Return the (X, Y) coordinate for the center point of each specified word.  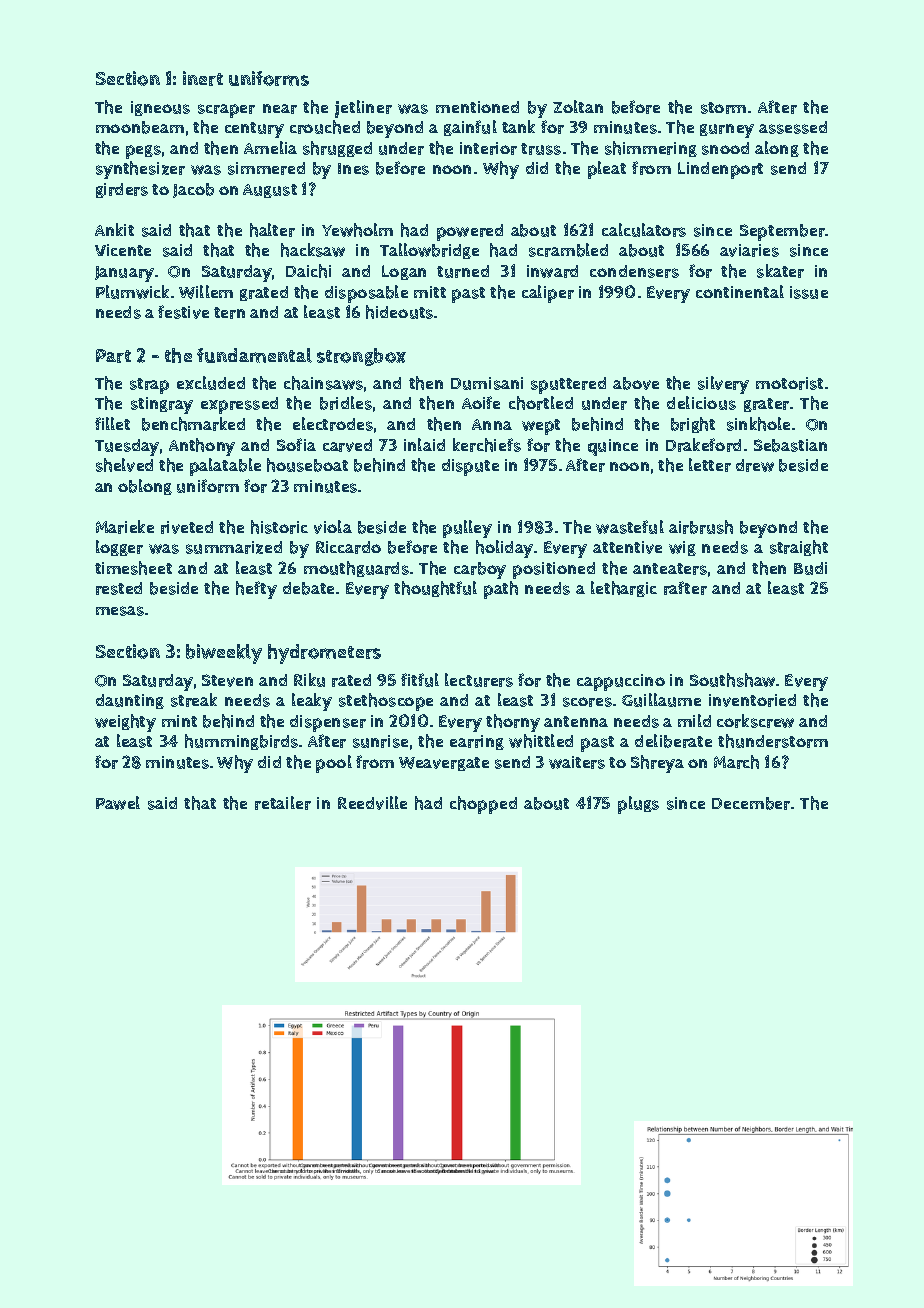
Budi (810, 568)
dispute (470, 467)
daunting (130, 701)
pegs (143, 152)
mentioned (477, 107)
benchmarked (193, 424)
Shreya (657, 764)
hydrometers (324, 654)
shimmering (651, 149)
